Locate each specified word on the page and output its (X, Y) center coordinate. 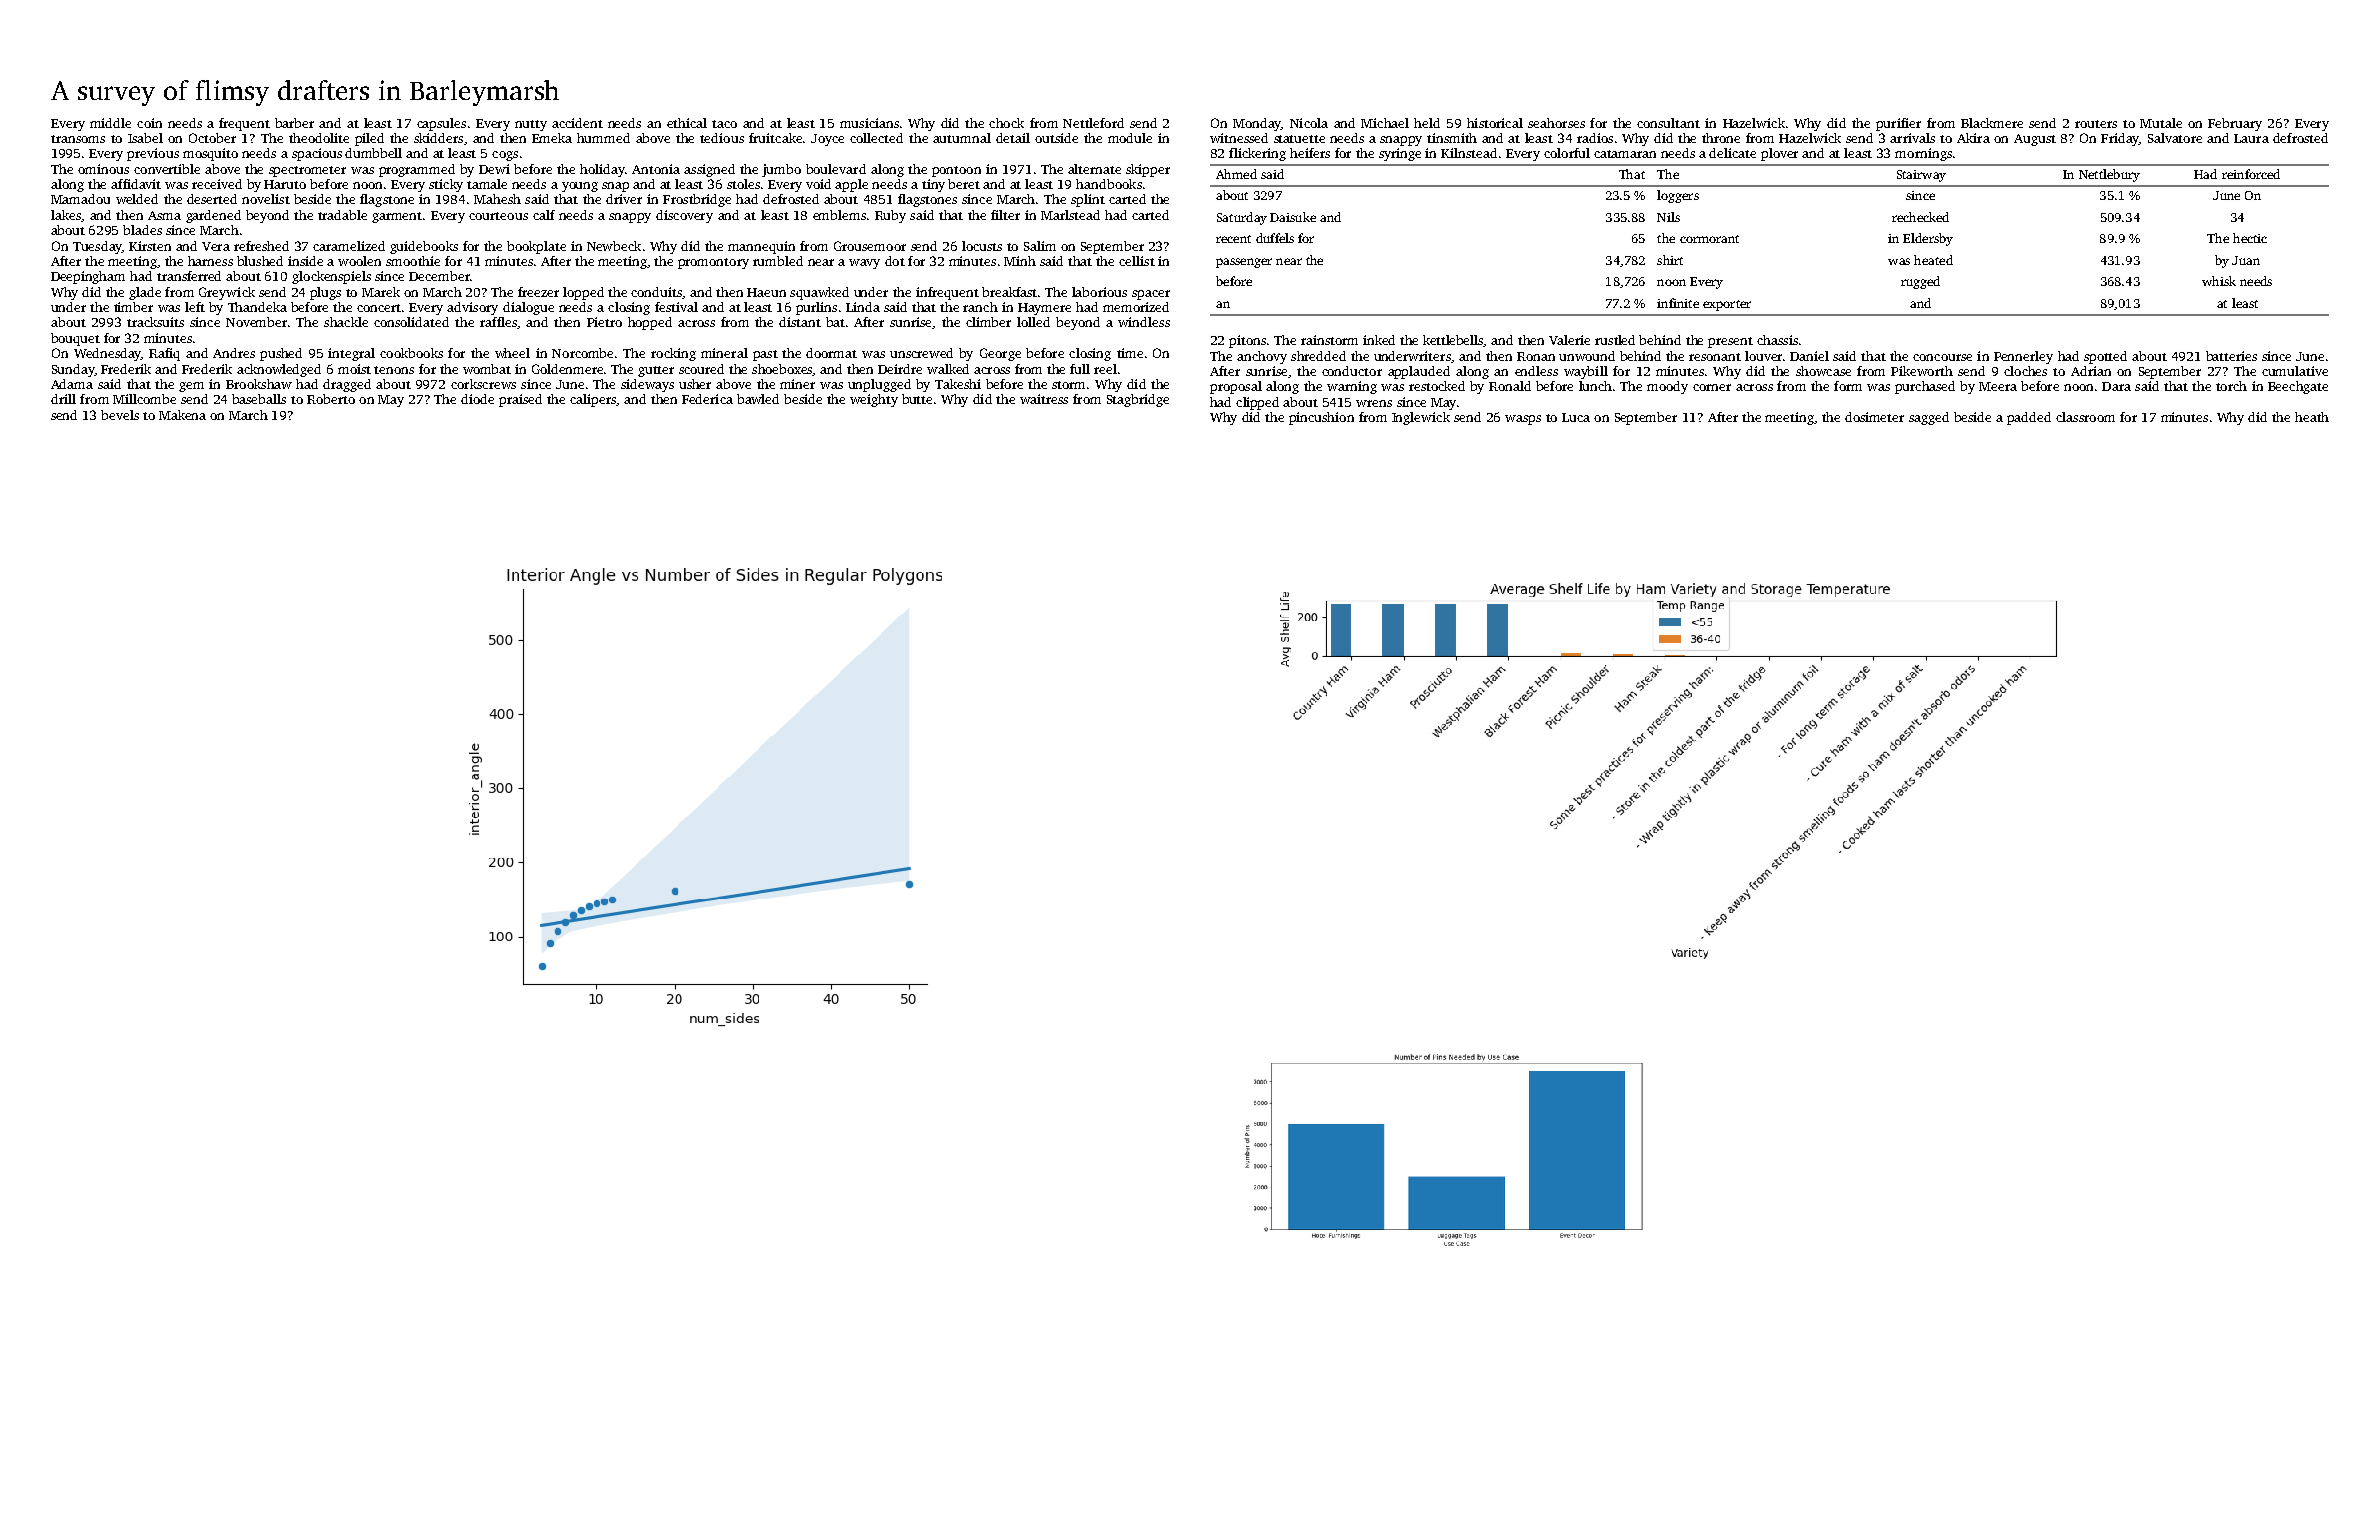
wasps (1523, 420)
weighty (874, 400)
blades (142, 230)
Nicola (1309, 123)
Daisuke (1293, 217)
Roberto (331, 399)
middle (110, 123)
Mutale (2161, 123)
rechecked (1920, 217)
